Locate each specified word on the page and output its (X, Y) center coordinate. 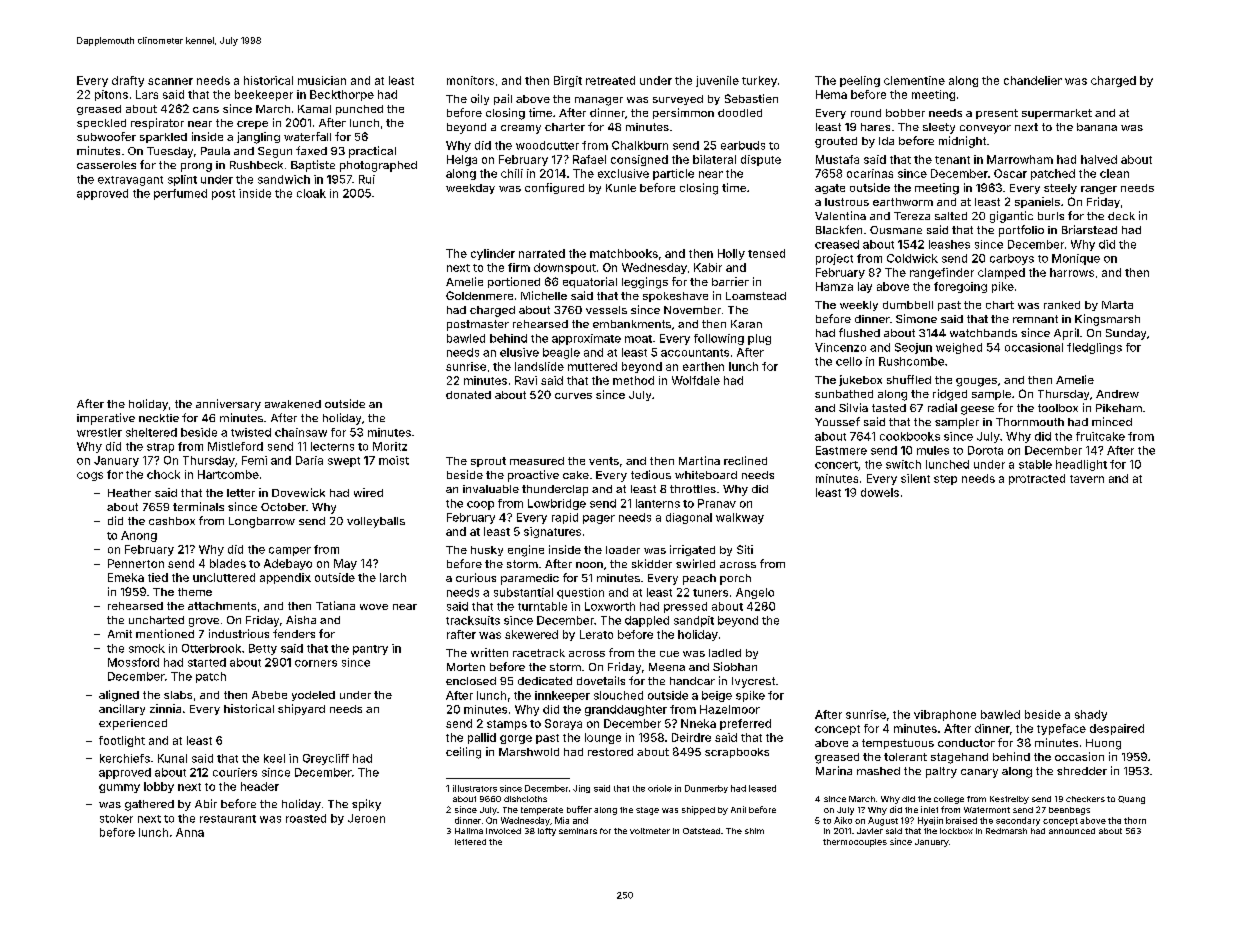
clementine (914, 80)
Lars (147, 94)
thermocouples (855, 843)
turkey (759, 81)
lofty (547, 832)
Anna (190, 832)
